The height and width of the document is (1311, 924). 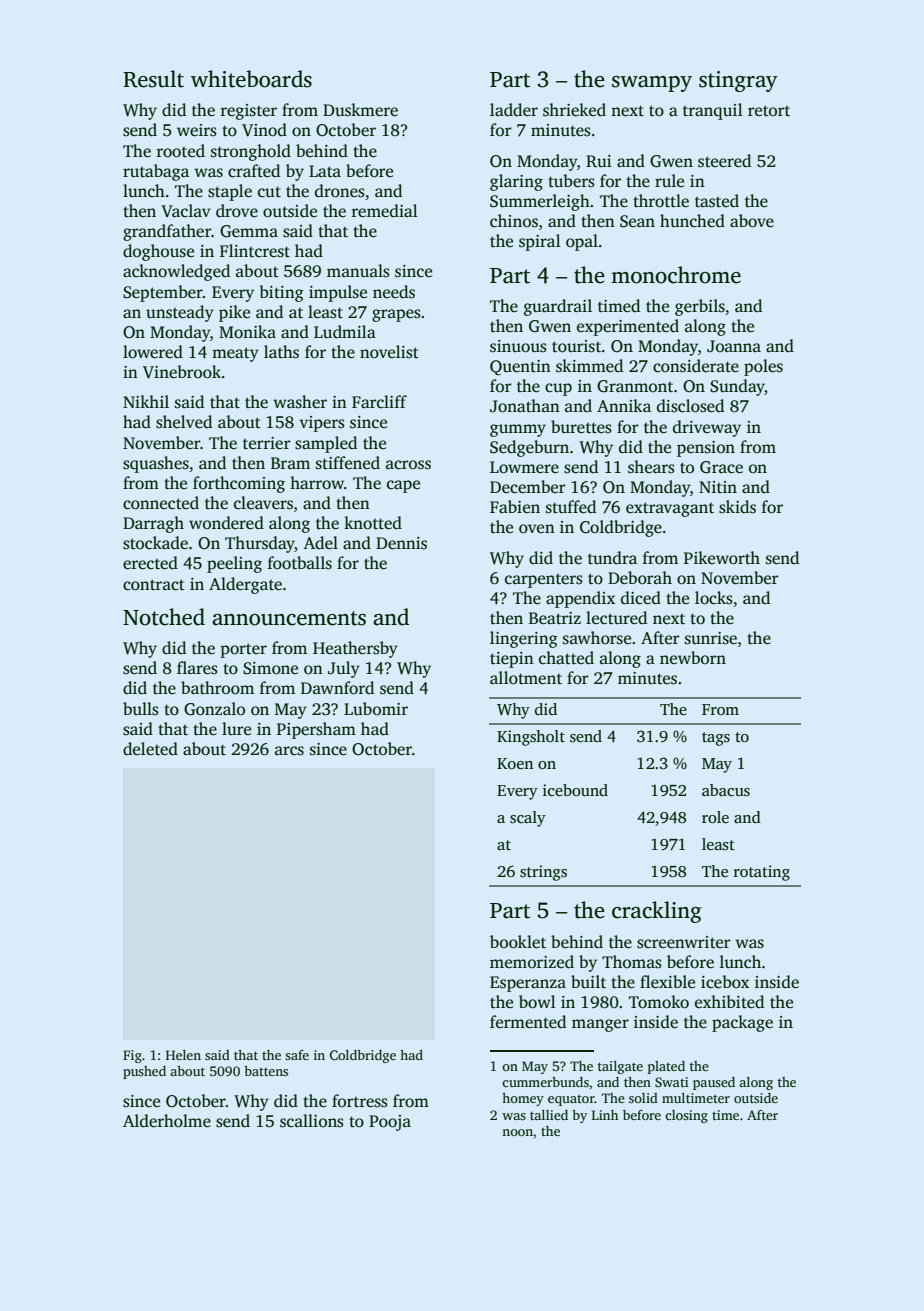 I want to click on drones, so click(x=340, y=191).
